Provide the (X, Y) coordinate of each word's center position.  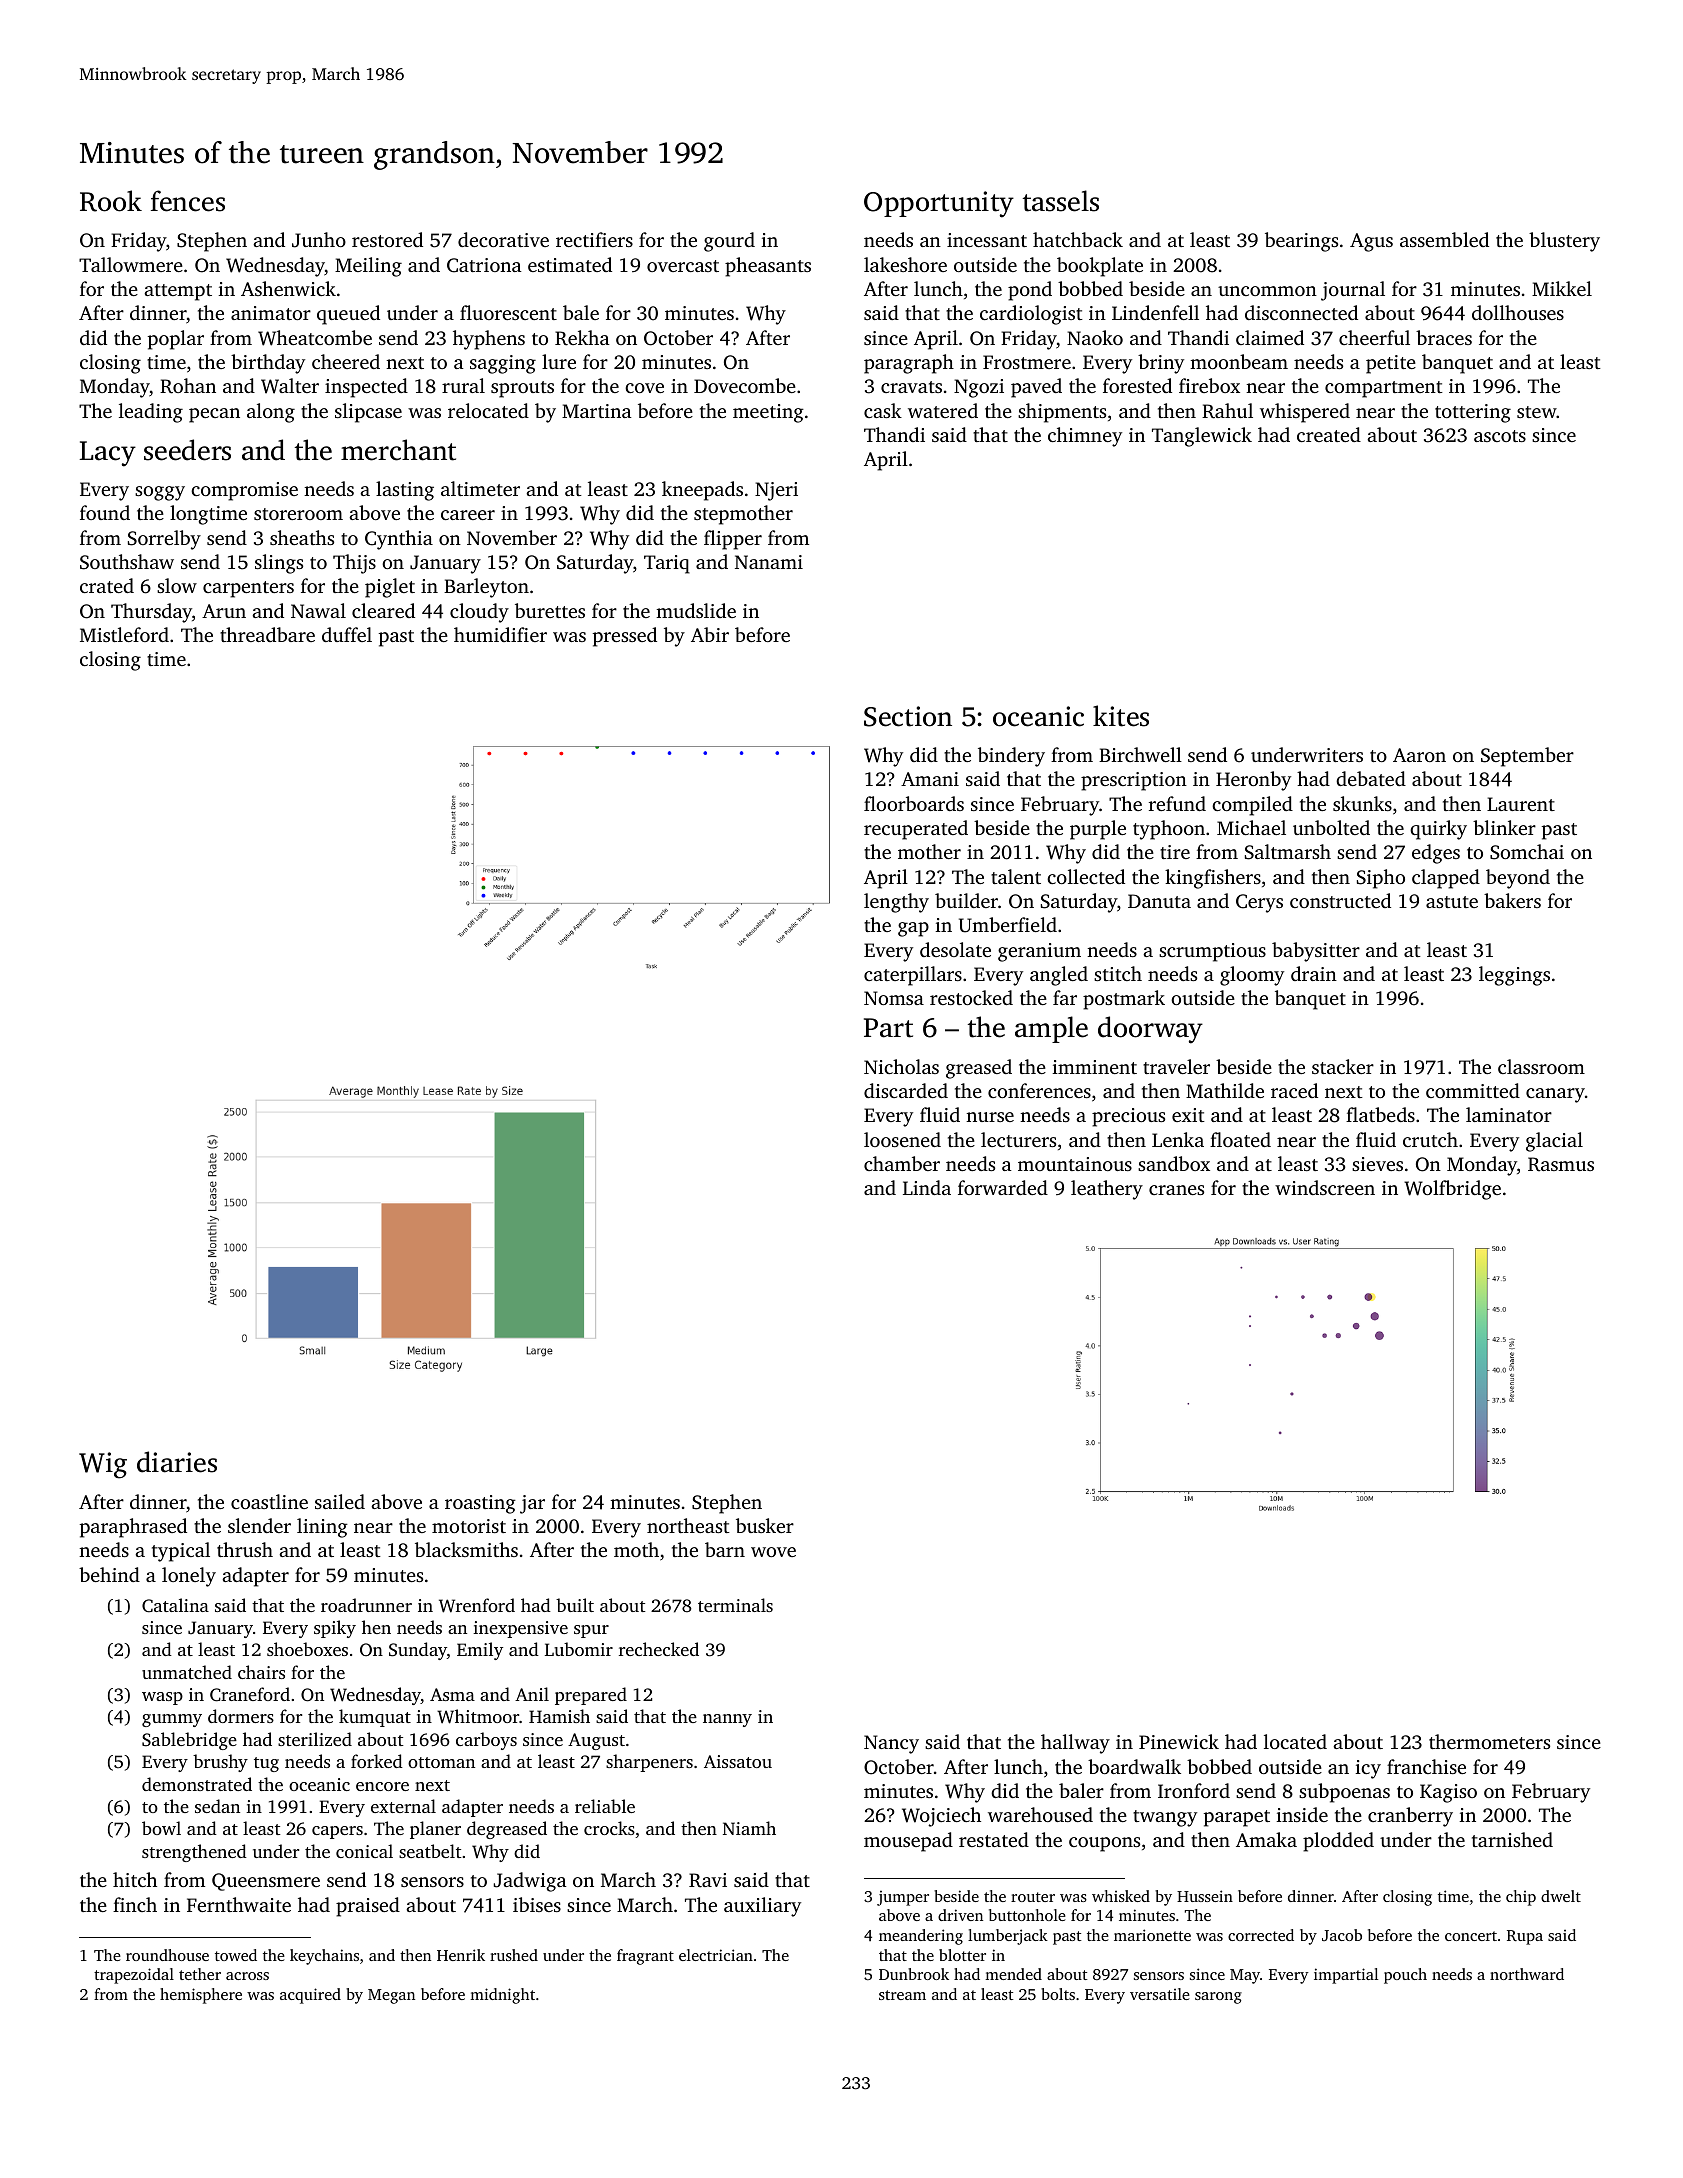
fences (188, 201)
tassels (1061, 201)
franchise (1426, 1766)
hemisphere (201, 1996)
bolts (1058, 1994)
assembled (1444, 239)
